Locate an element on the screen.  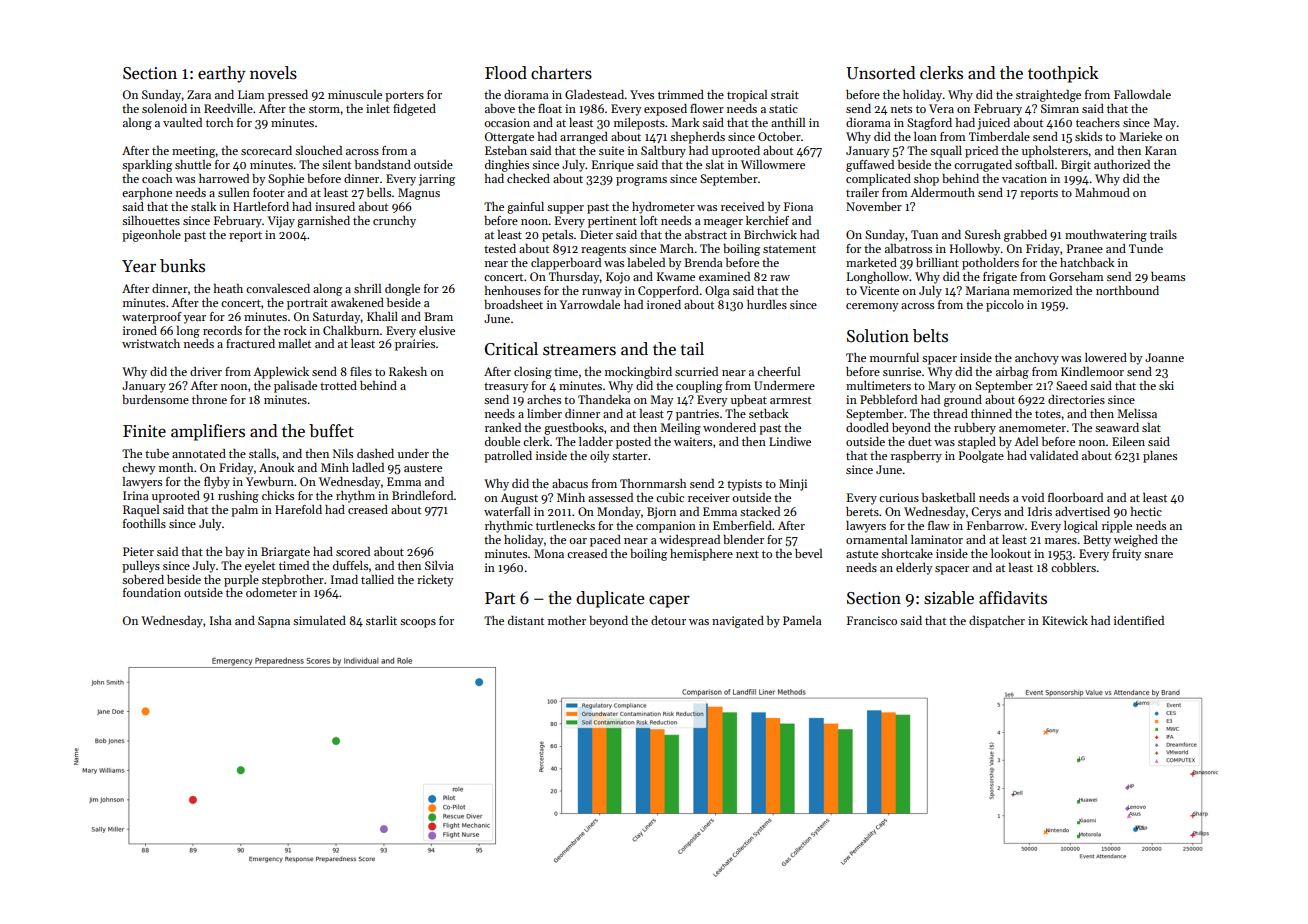
vaulted is located at coordinates (182, 122).
